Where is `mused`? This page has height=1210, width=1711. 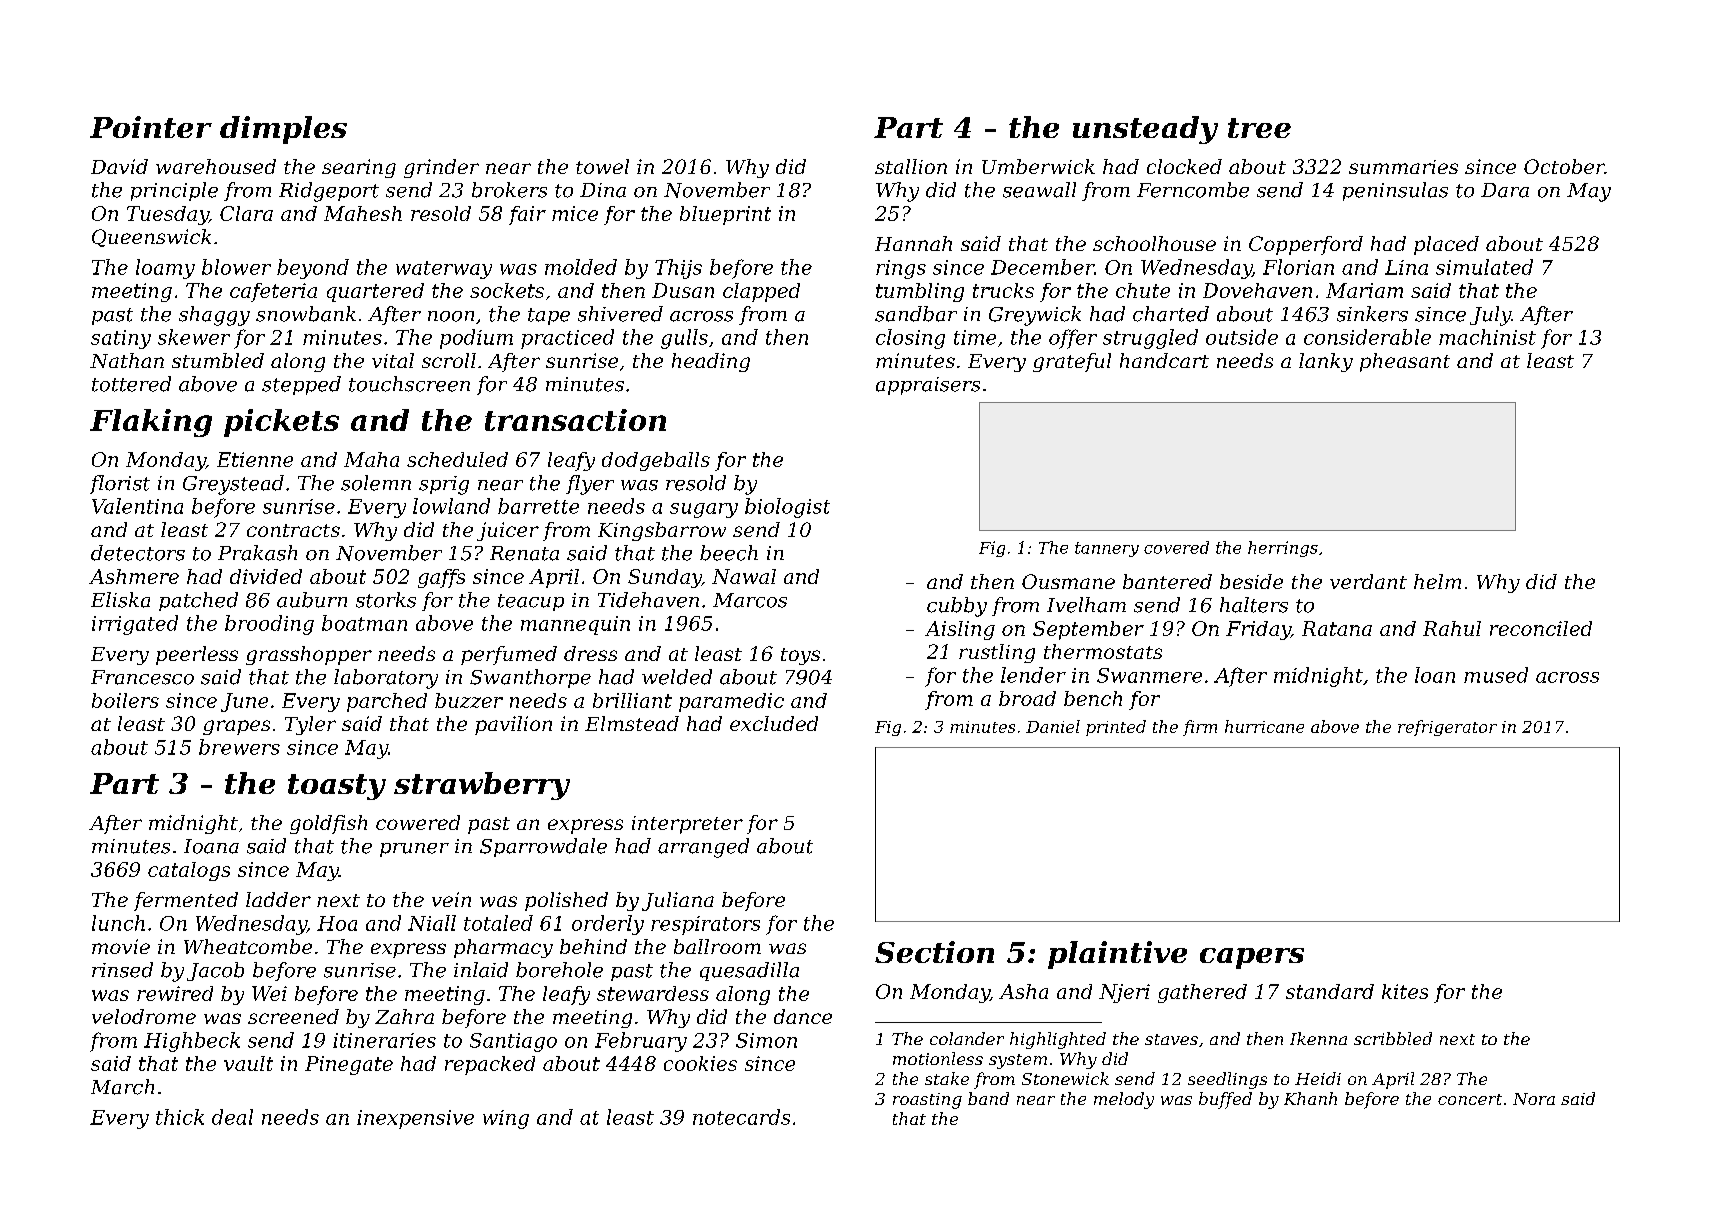 mused is located at coordinates (1496, 675).
